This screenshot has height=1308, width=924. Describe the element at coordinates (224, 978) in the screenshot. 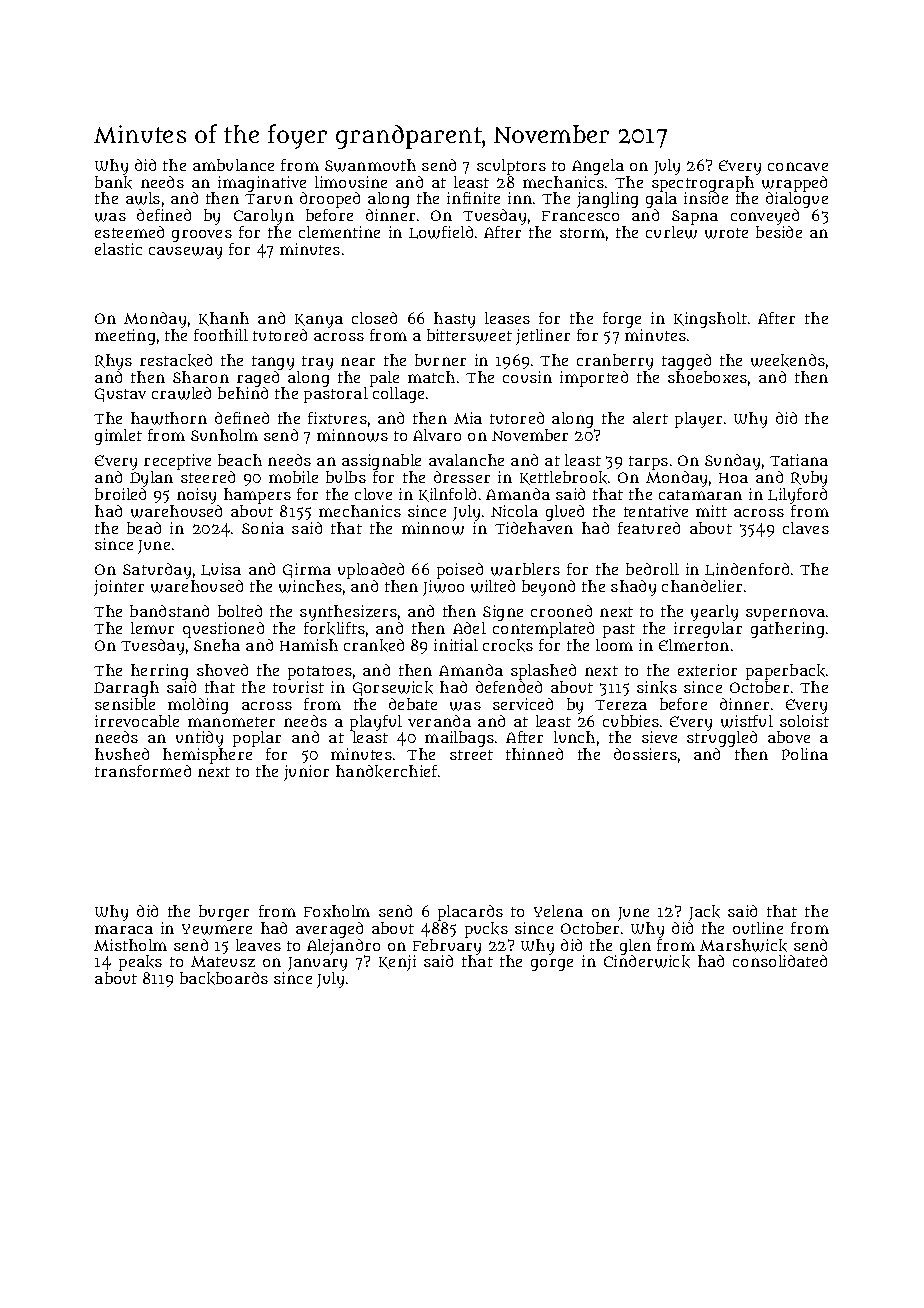

I see `backboards` at that location.
